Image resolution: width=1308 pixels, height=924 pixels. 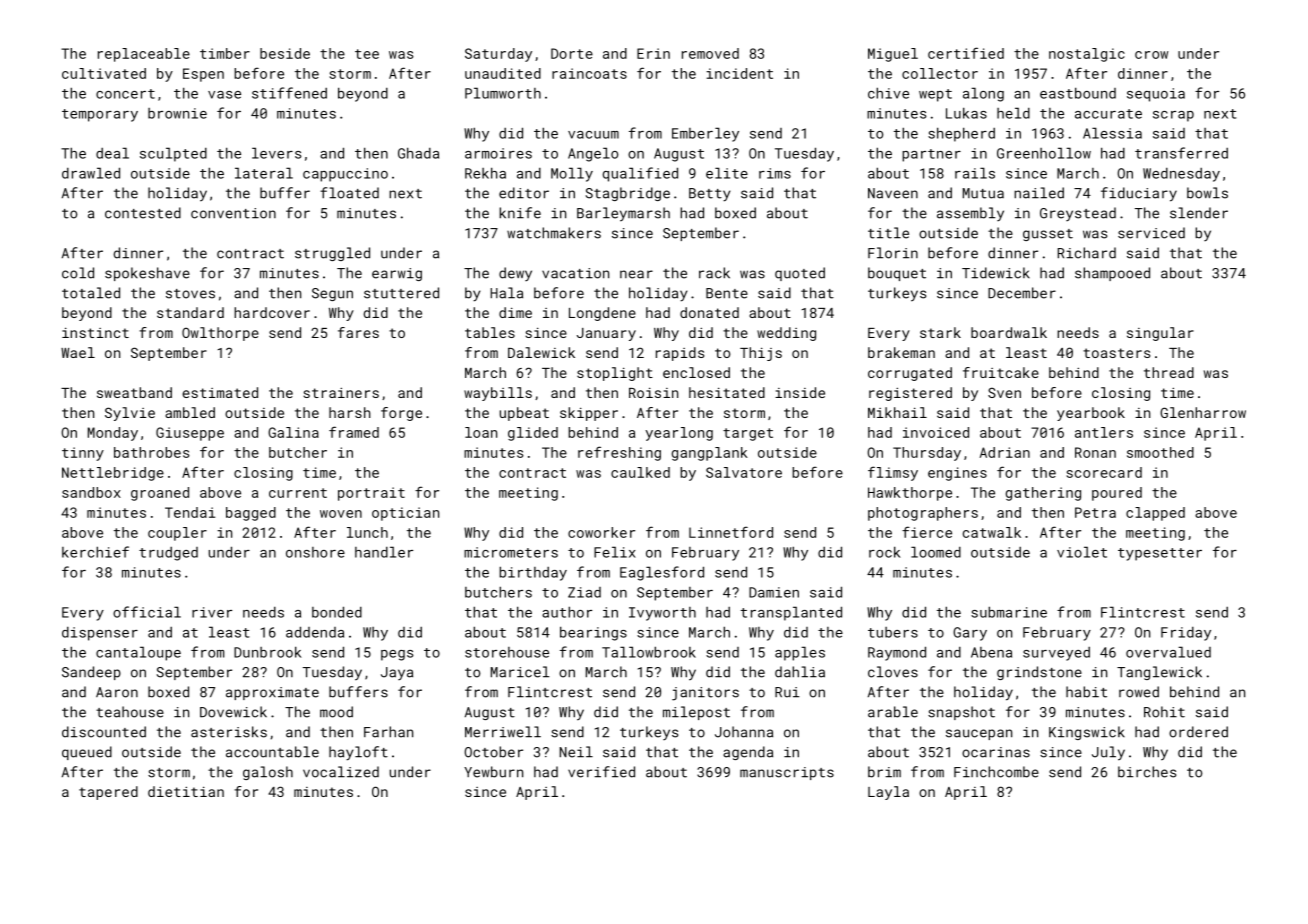 I want to click on assembly, so click(x=970, y=214).
